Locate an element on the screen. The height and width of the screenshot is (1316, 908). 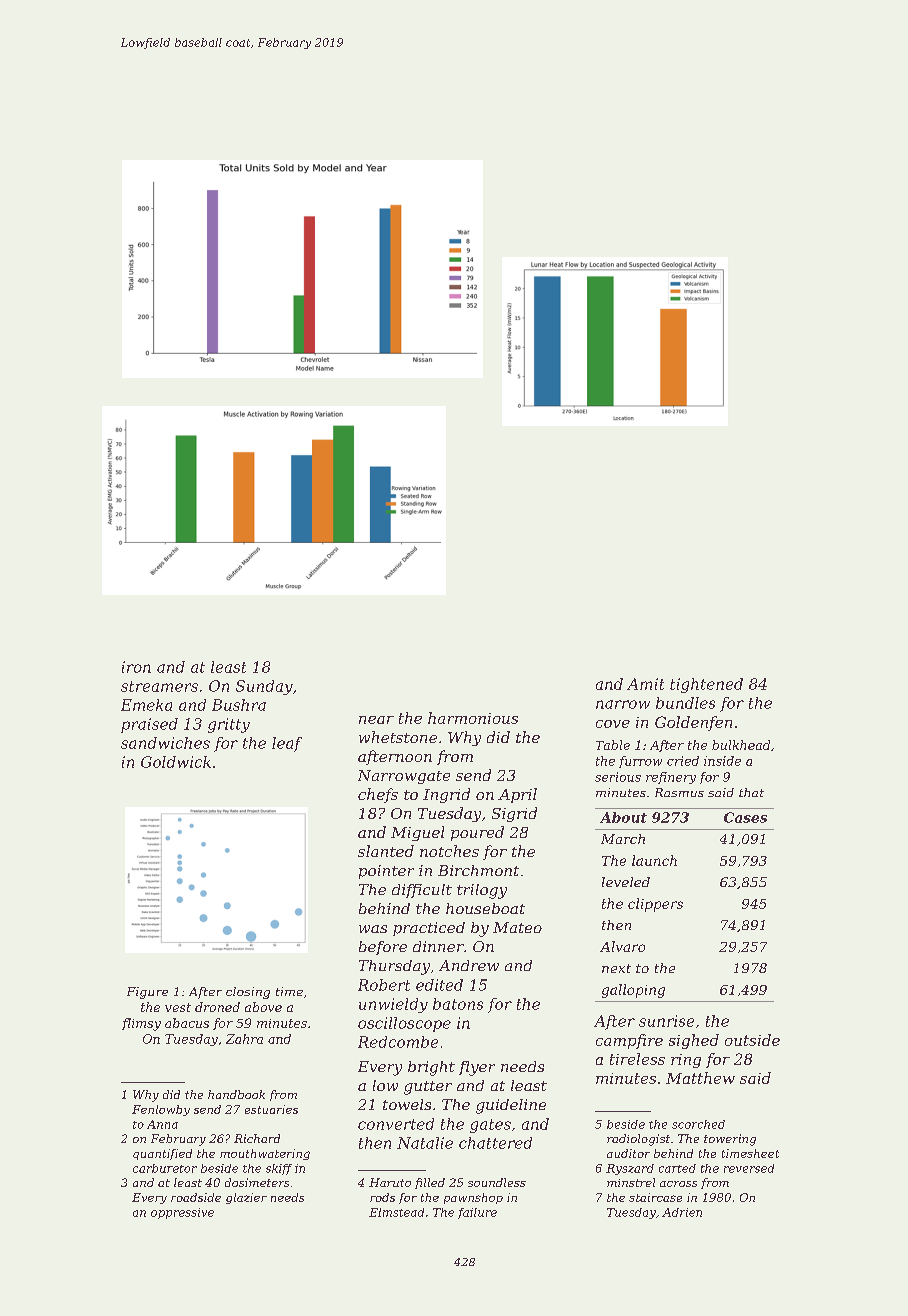
Cases is located at coordinates (745, 817).
